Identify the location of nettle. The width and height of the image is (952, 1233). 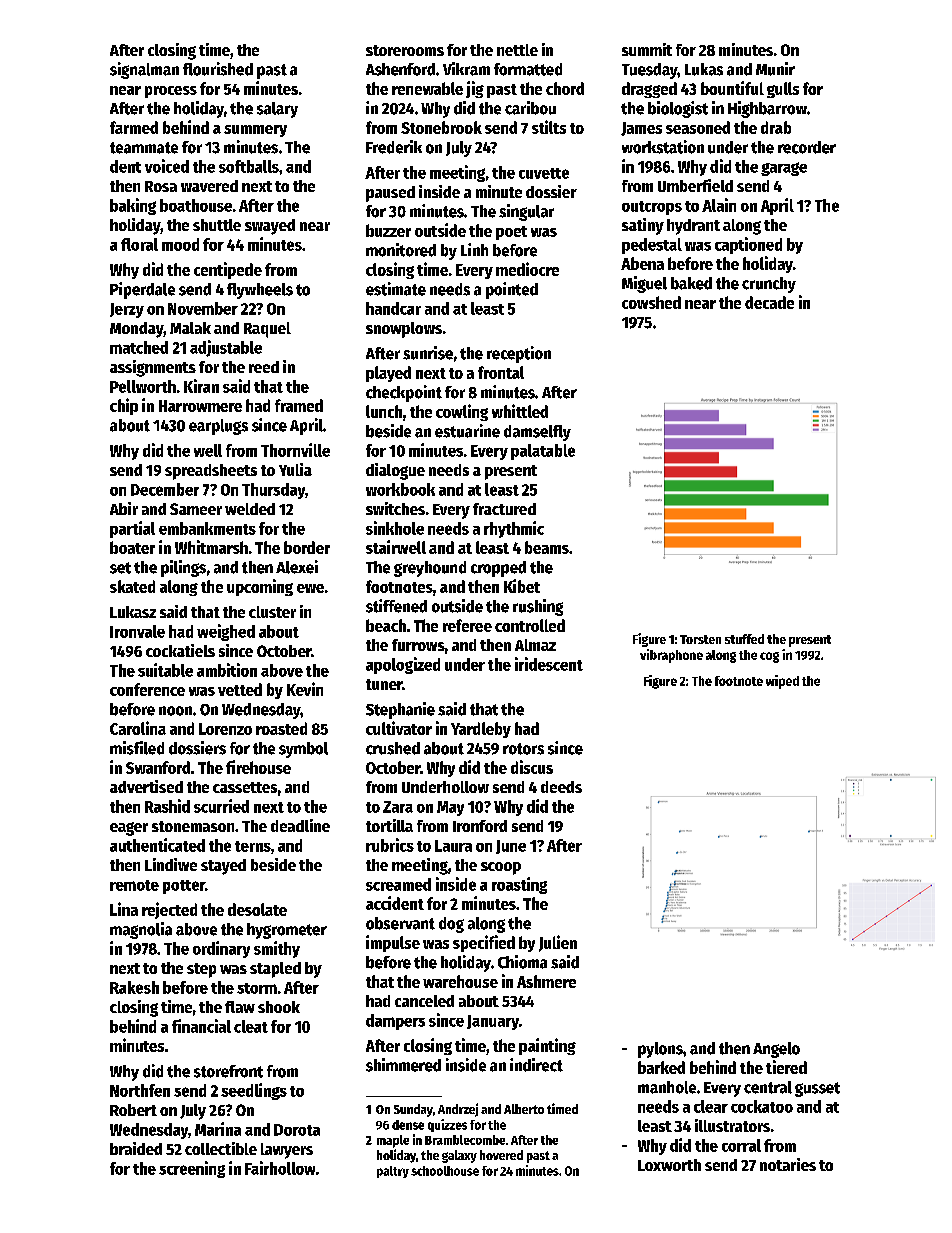
(517, 50).
